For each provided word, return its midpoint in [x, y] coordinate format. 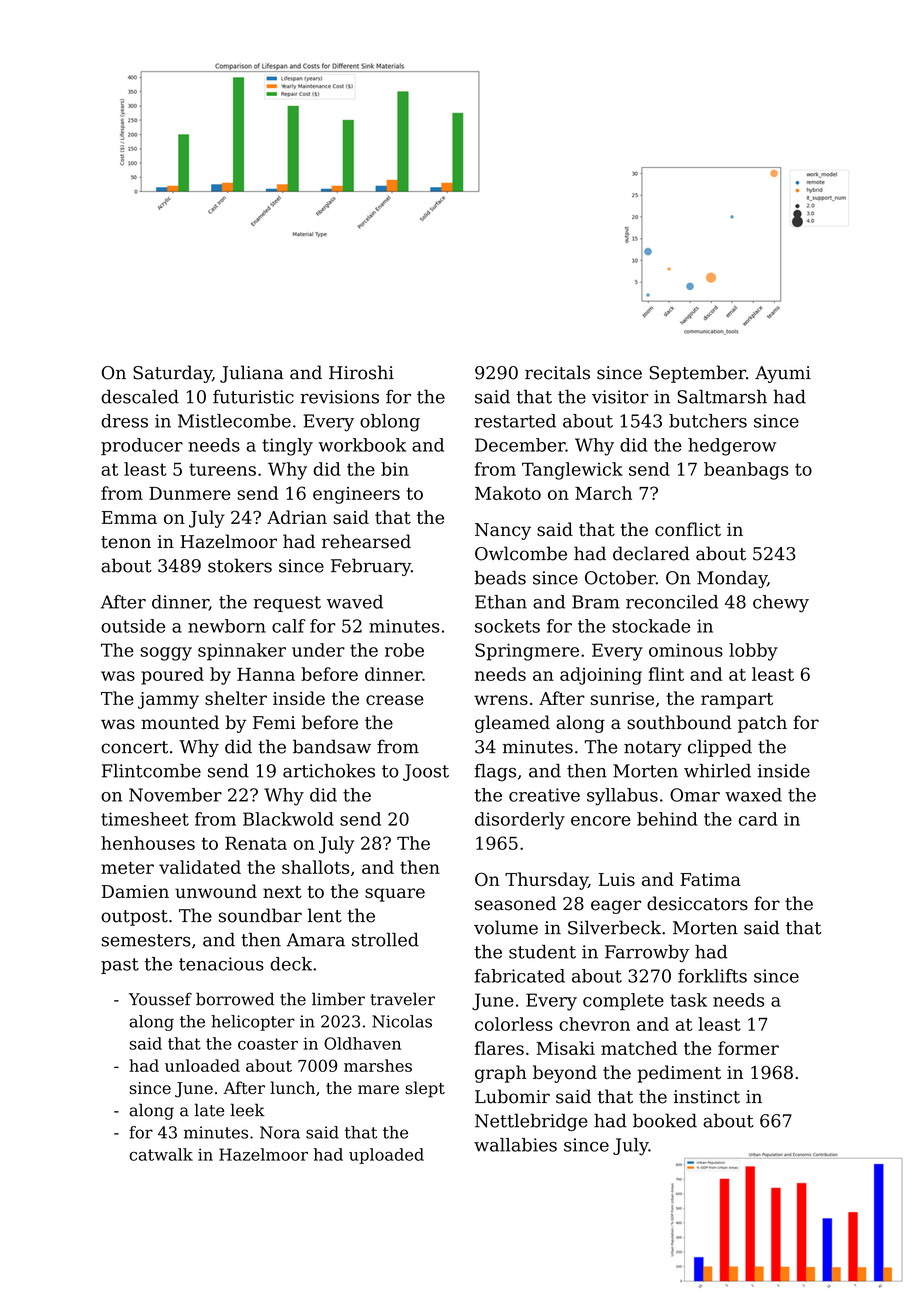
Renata [256, 843]
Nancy [503, 531]
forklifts [712, 976]
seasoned [515, 903]
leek [247, 1110]
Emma [129, 517]
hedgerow [732, 447]
